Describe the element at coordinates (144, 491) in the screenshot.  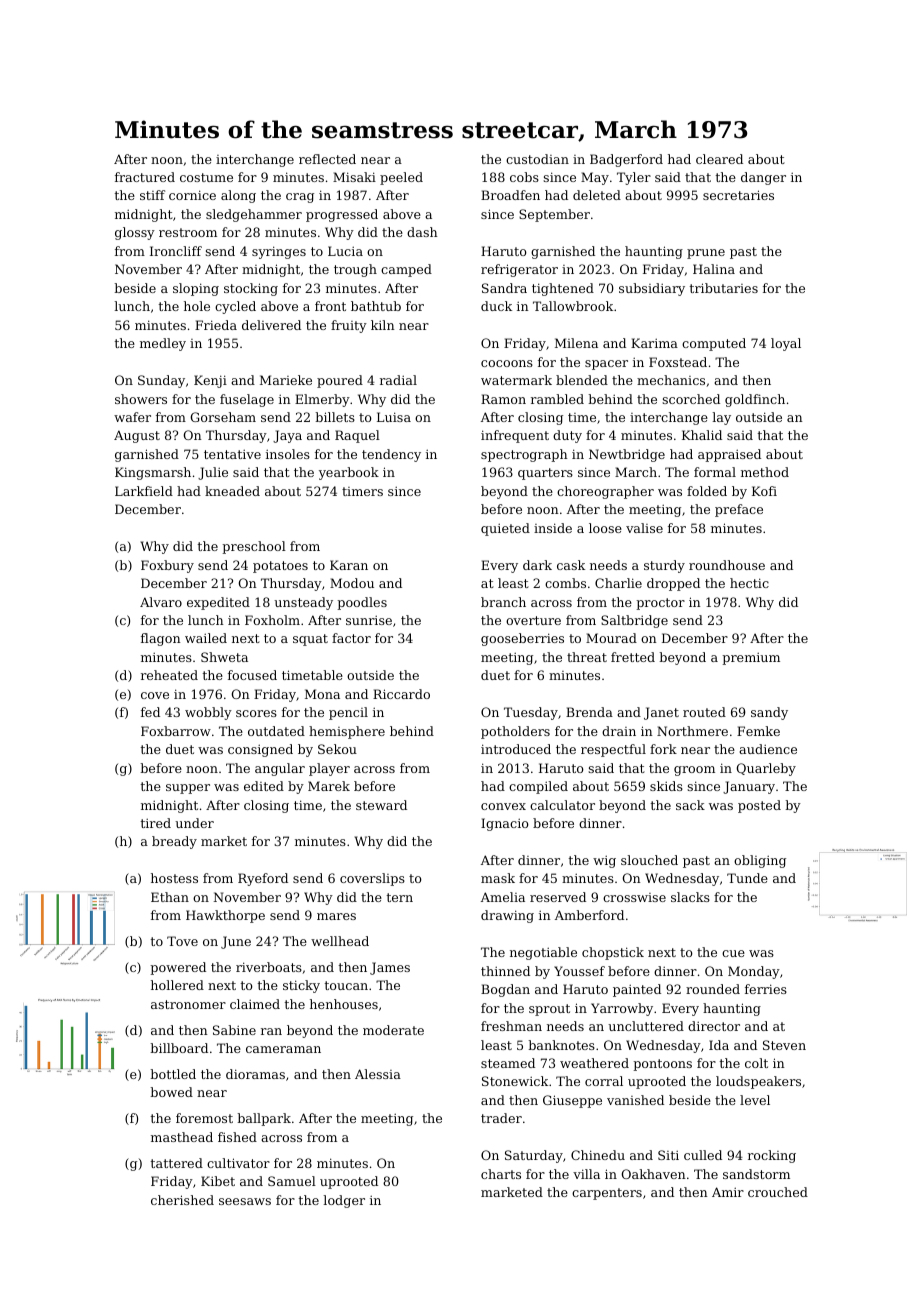
I see `Larkfield` at that location.
